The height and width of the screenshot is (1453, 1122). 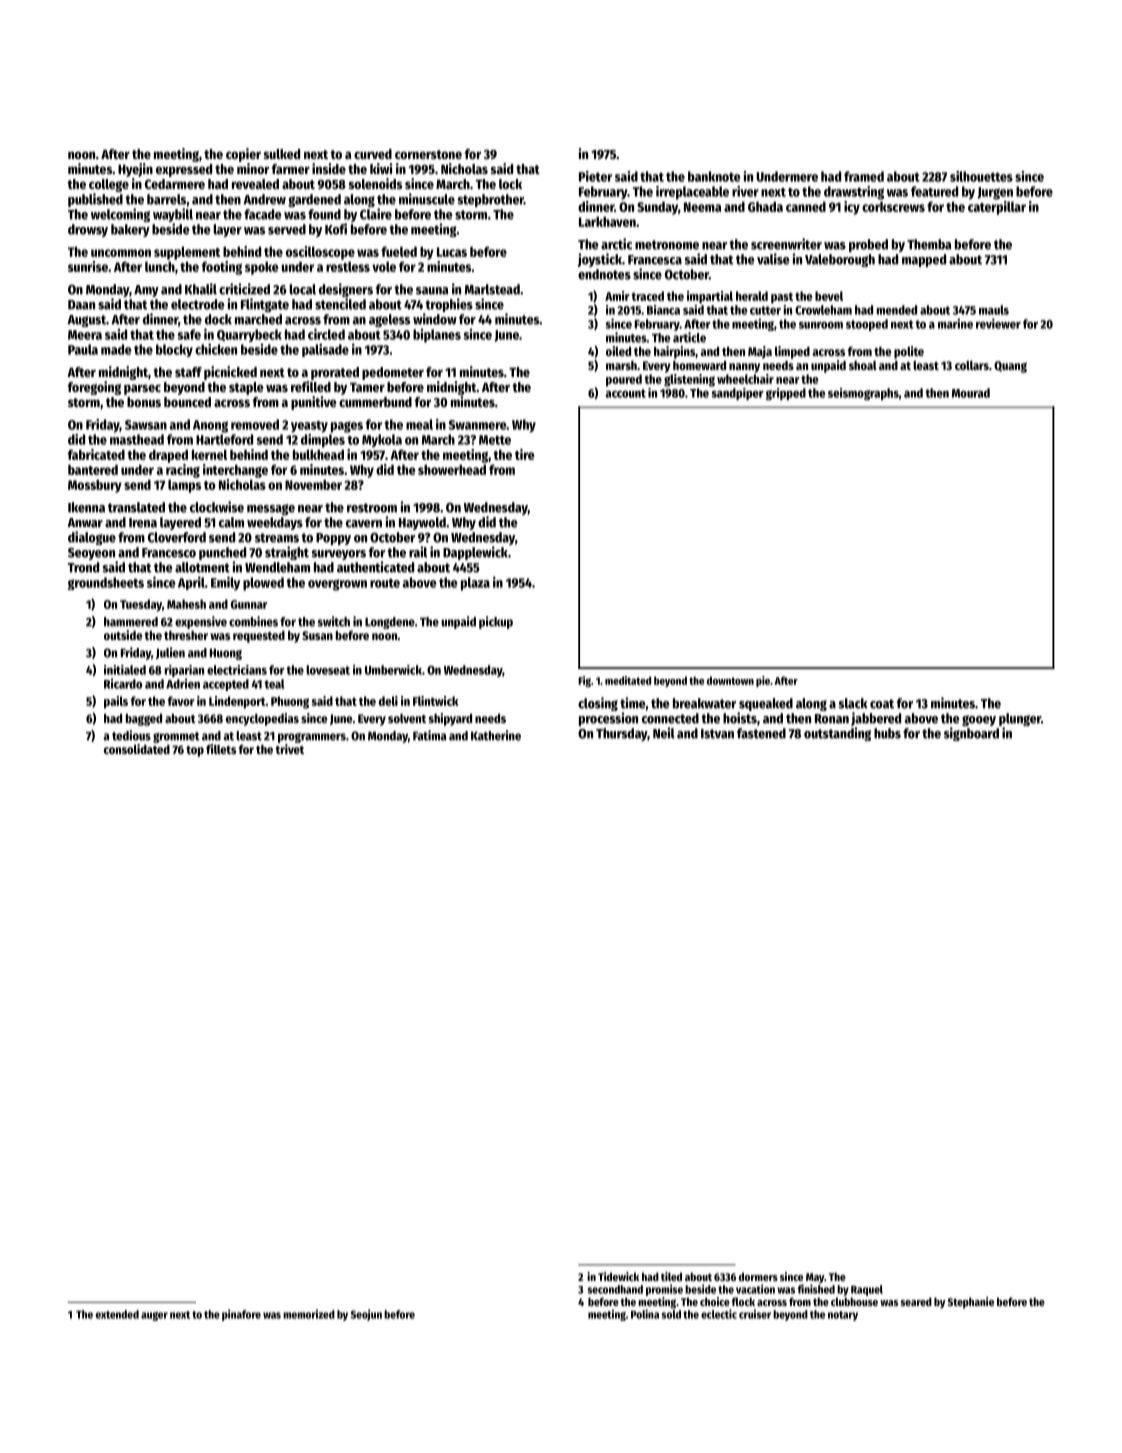 I want to click on favor, so click(x=181, y=701).
